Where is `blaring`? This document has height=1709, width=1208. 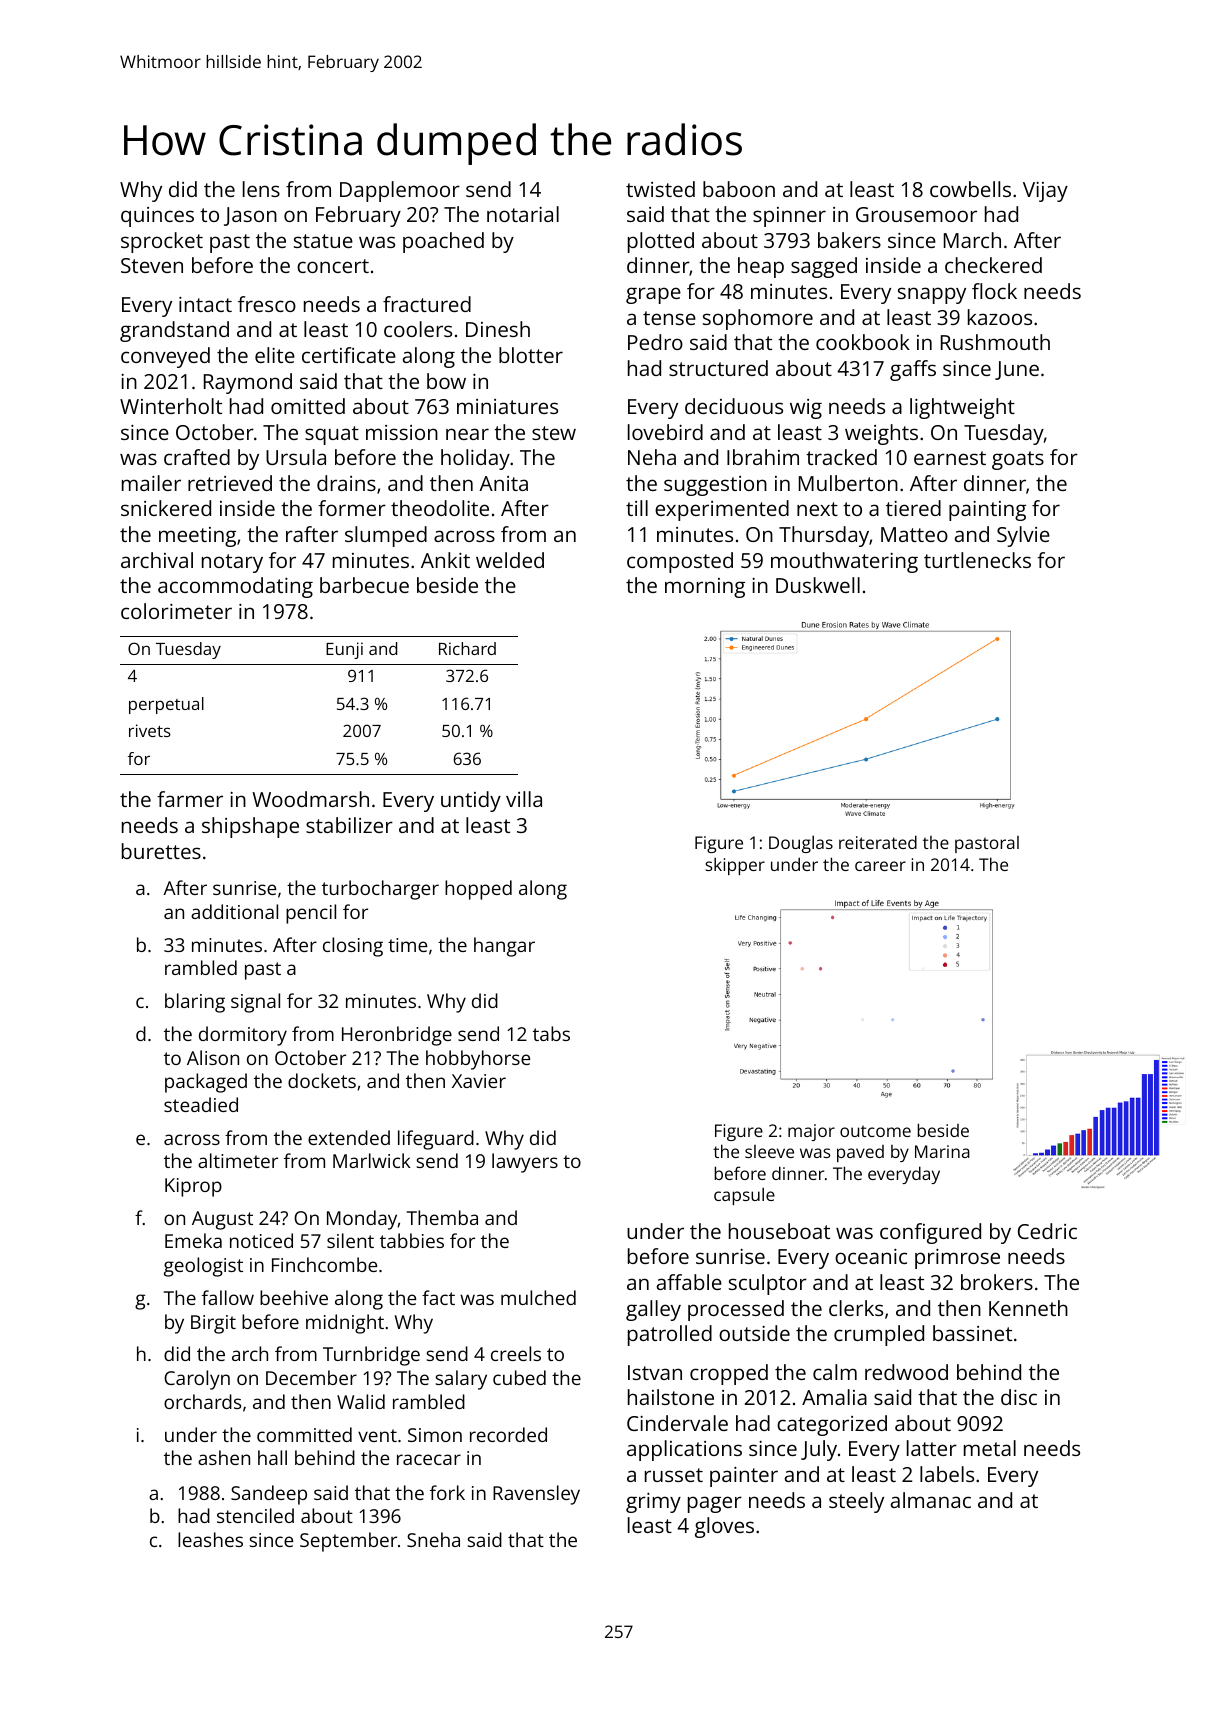 blaring is located at coordinates (195, 1003).
